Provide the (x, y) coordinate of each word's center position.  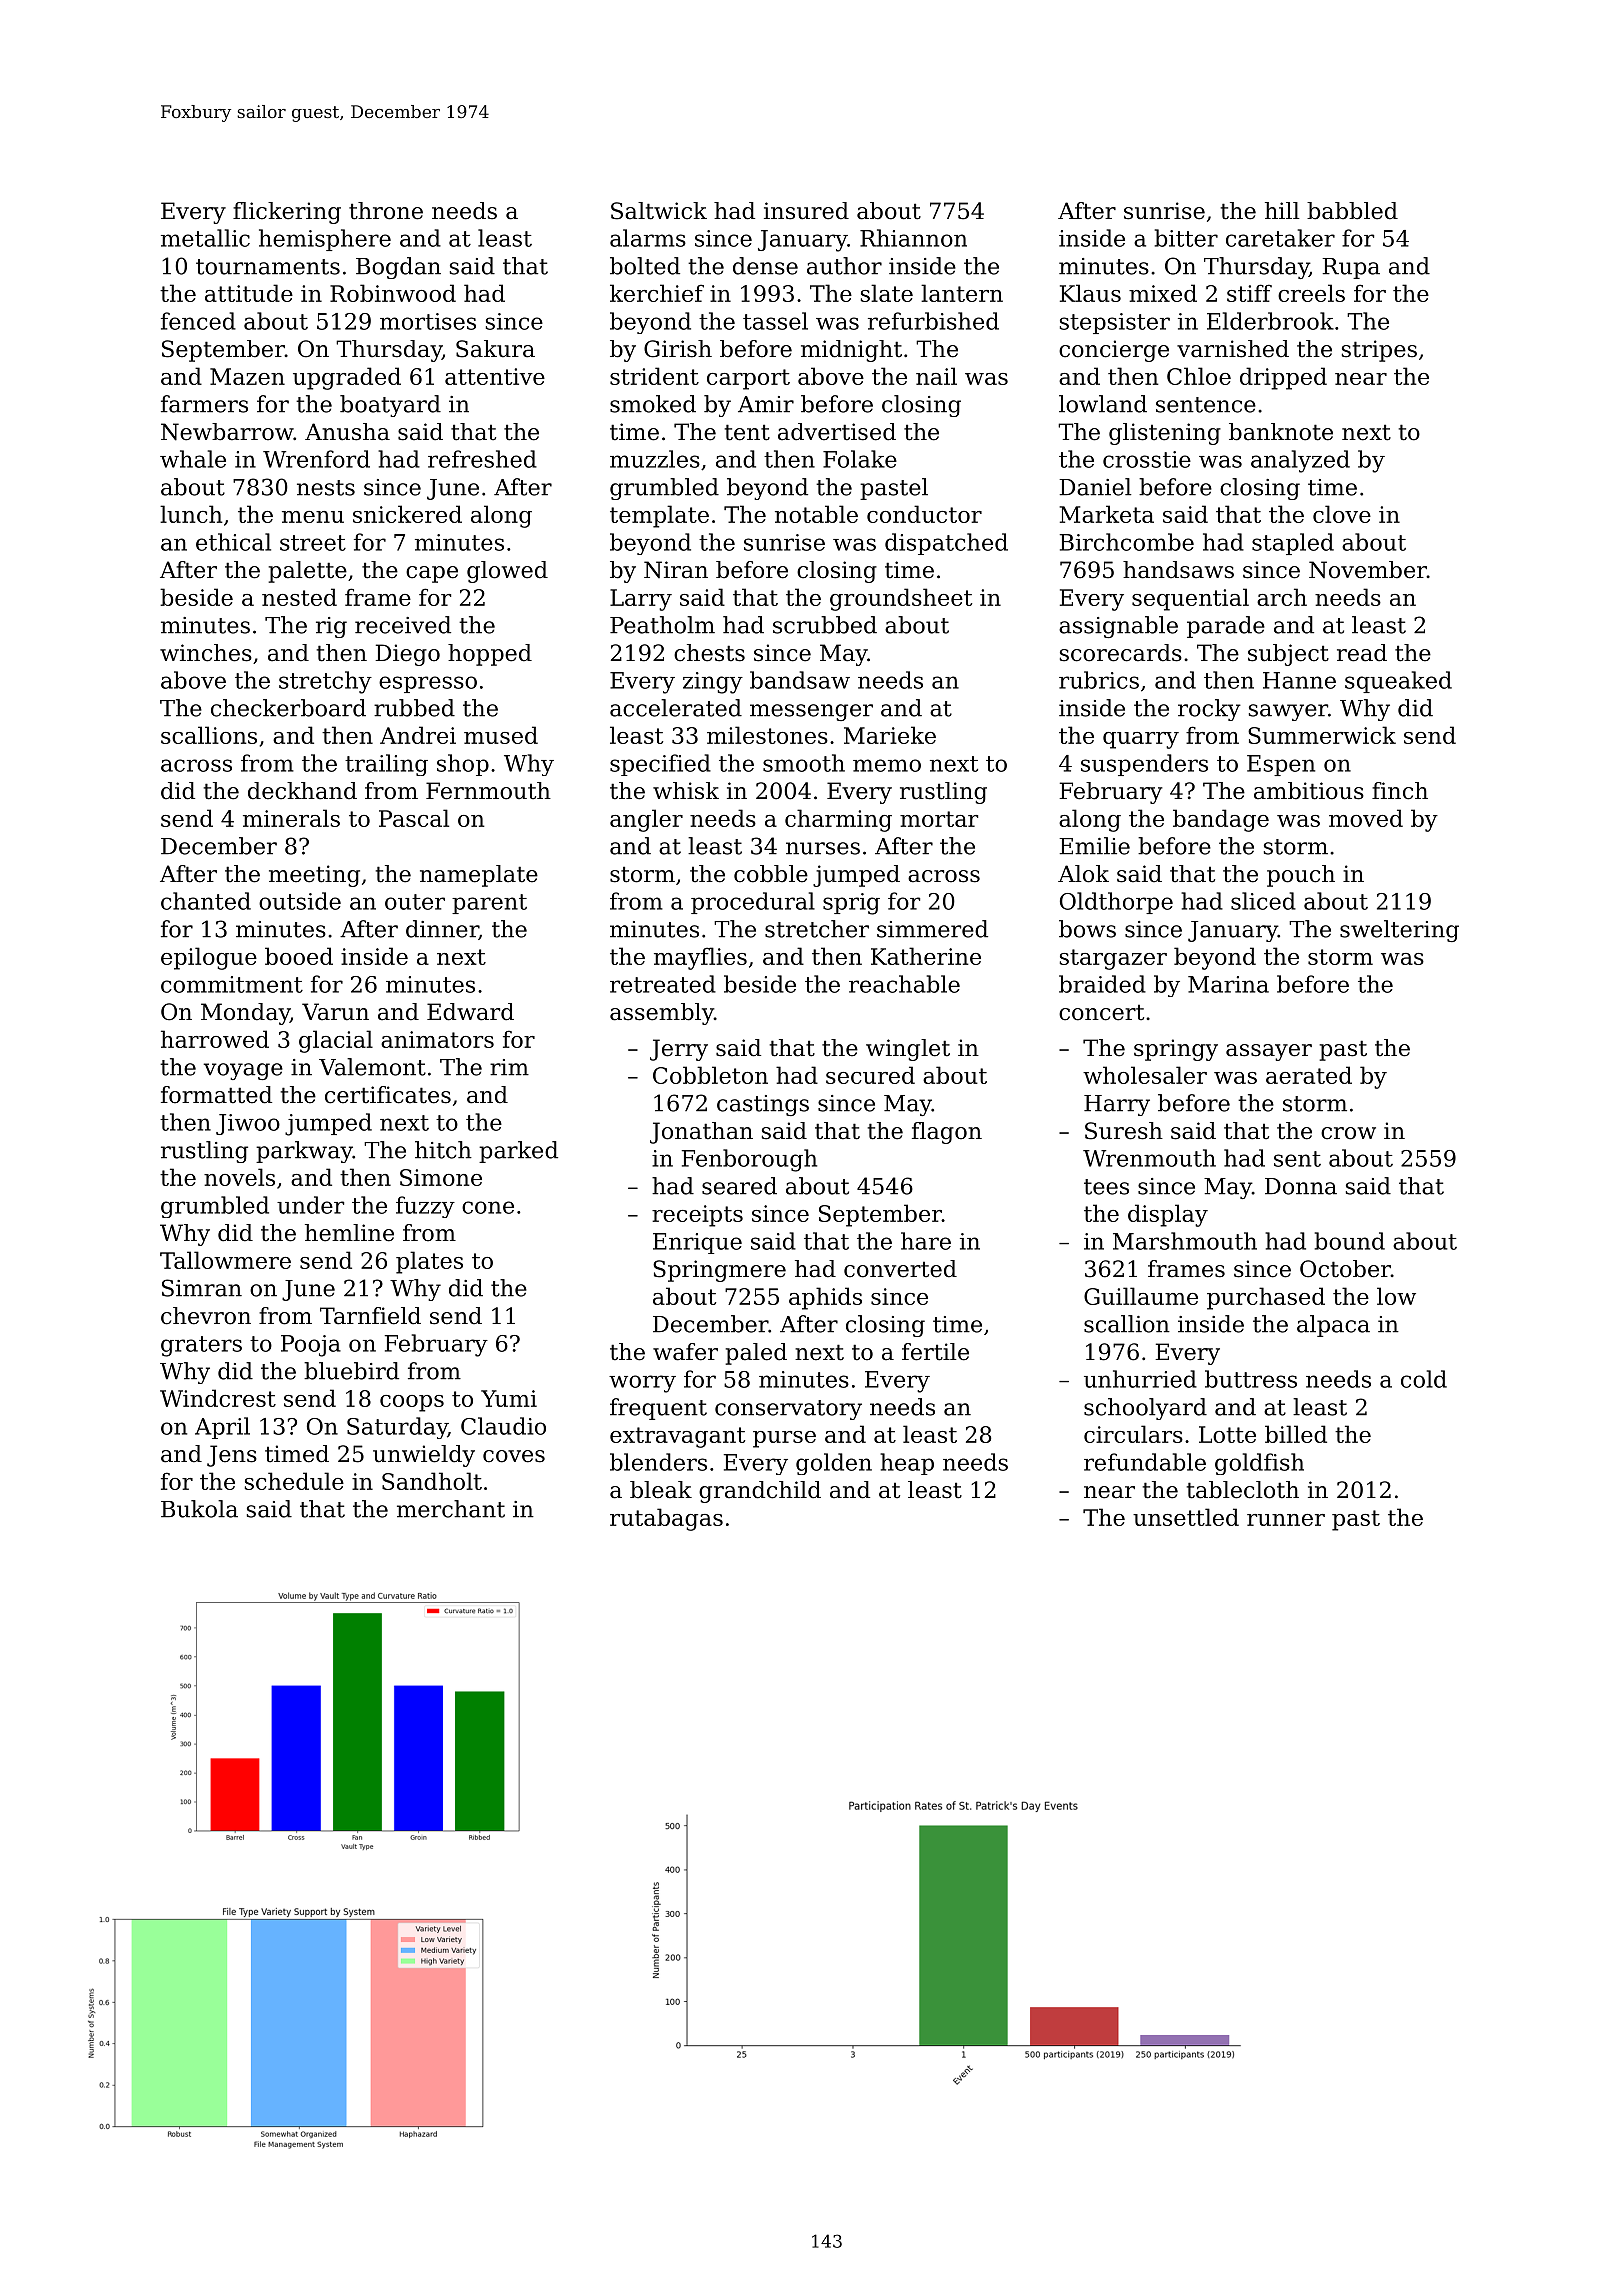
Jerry (679, 1050)
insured (806, 211)
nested (299, 597)
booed (299, 956)
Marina (1228, 984)
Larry (641, 600)
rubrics (1099, 680)
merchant (451, 1509)
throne (386, 211)
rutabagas (666, 1519)
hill (1282, 210)
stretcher (817, 929)
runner (1286, 1520)
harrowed (215, 1039)
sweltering (1399, 931)
